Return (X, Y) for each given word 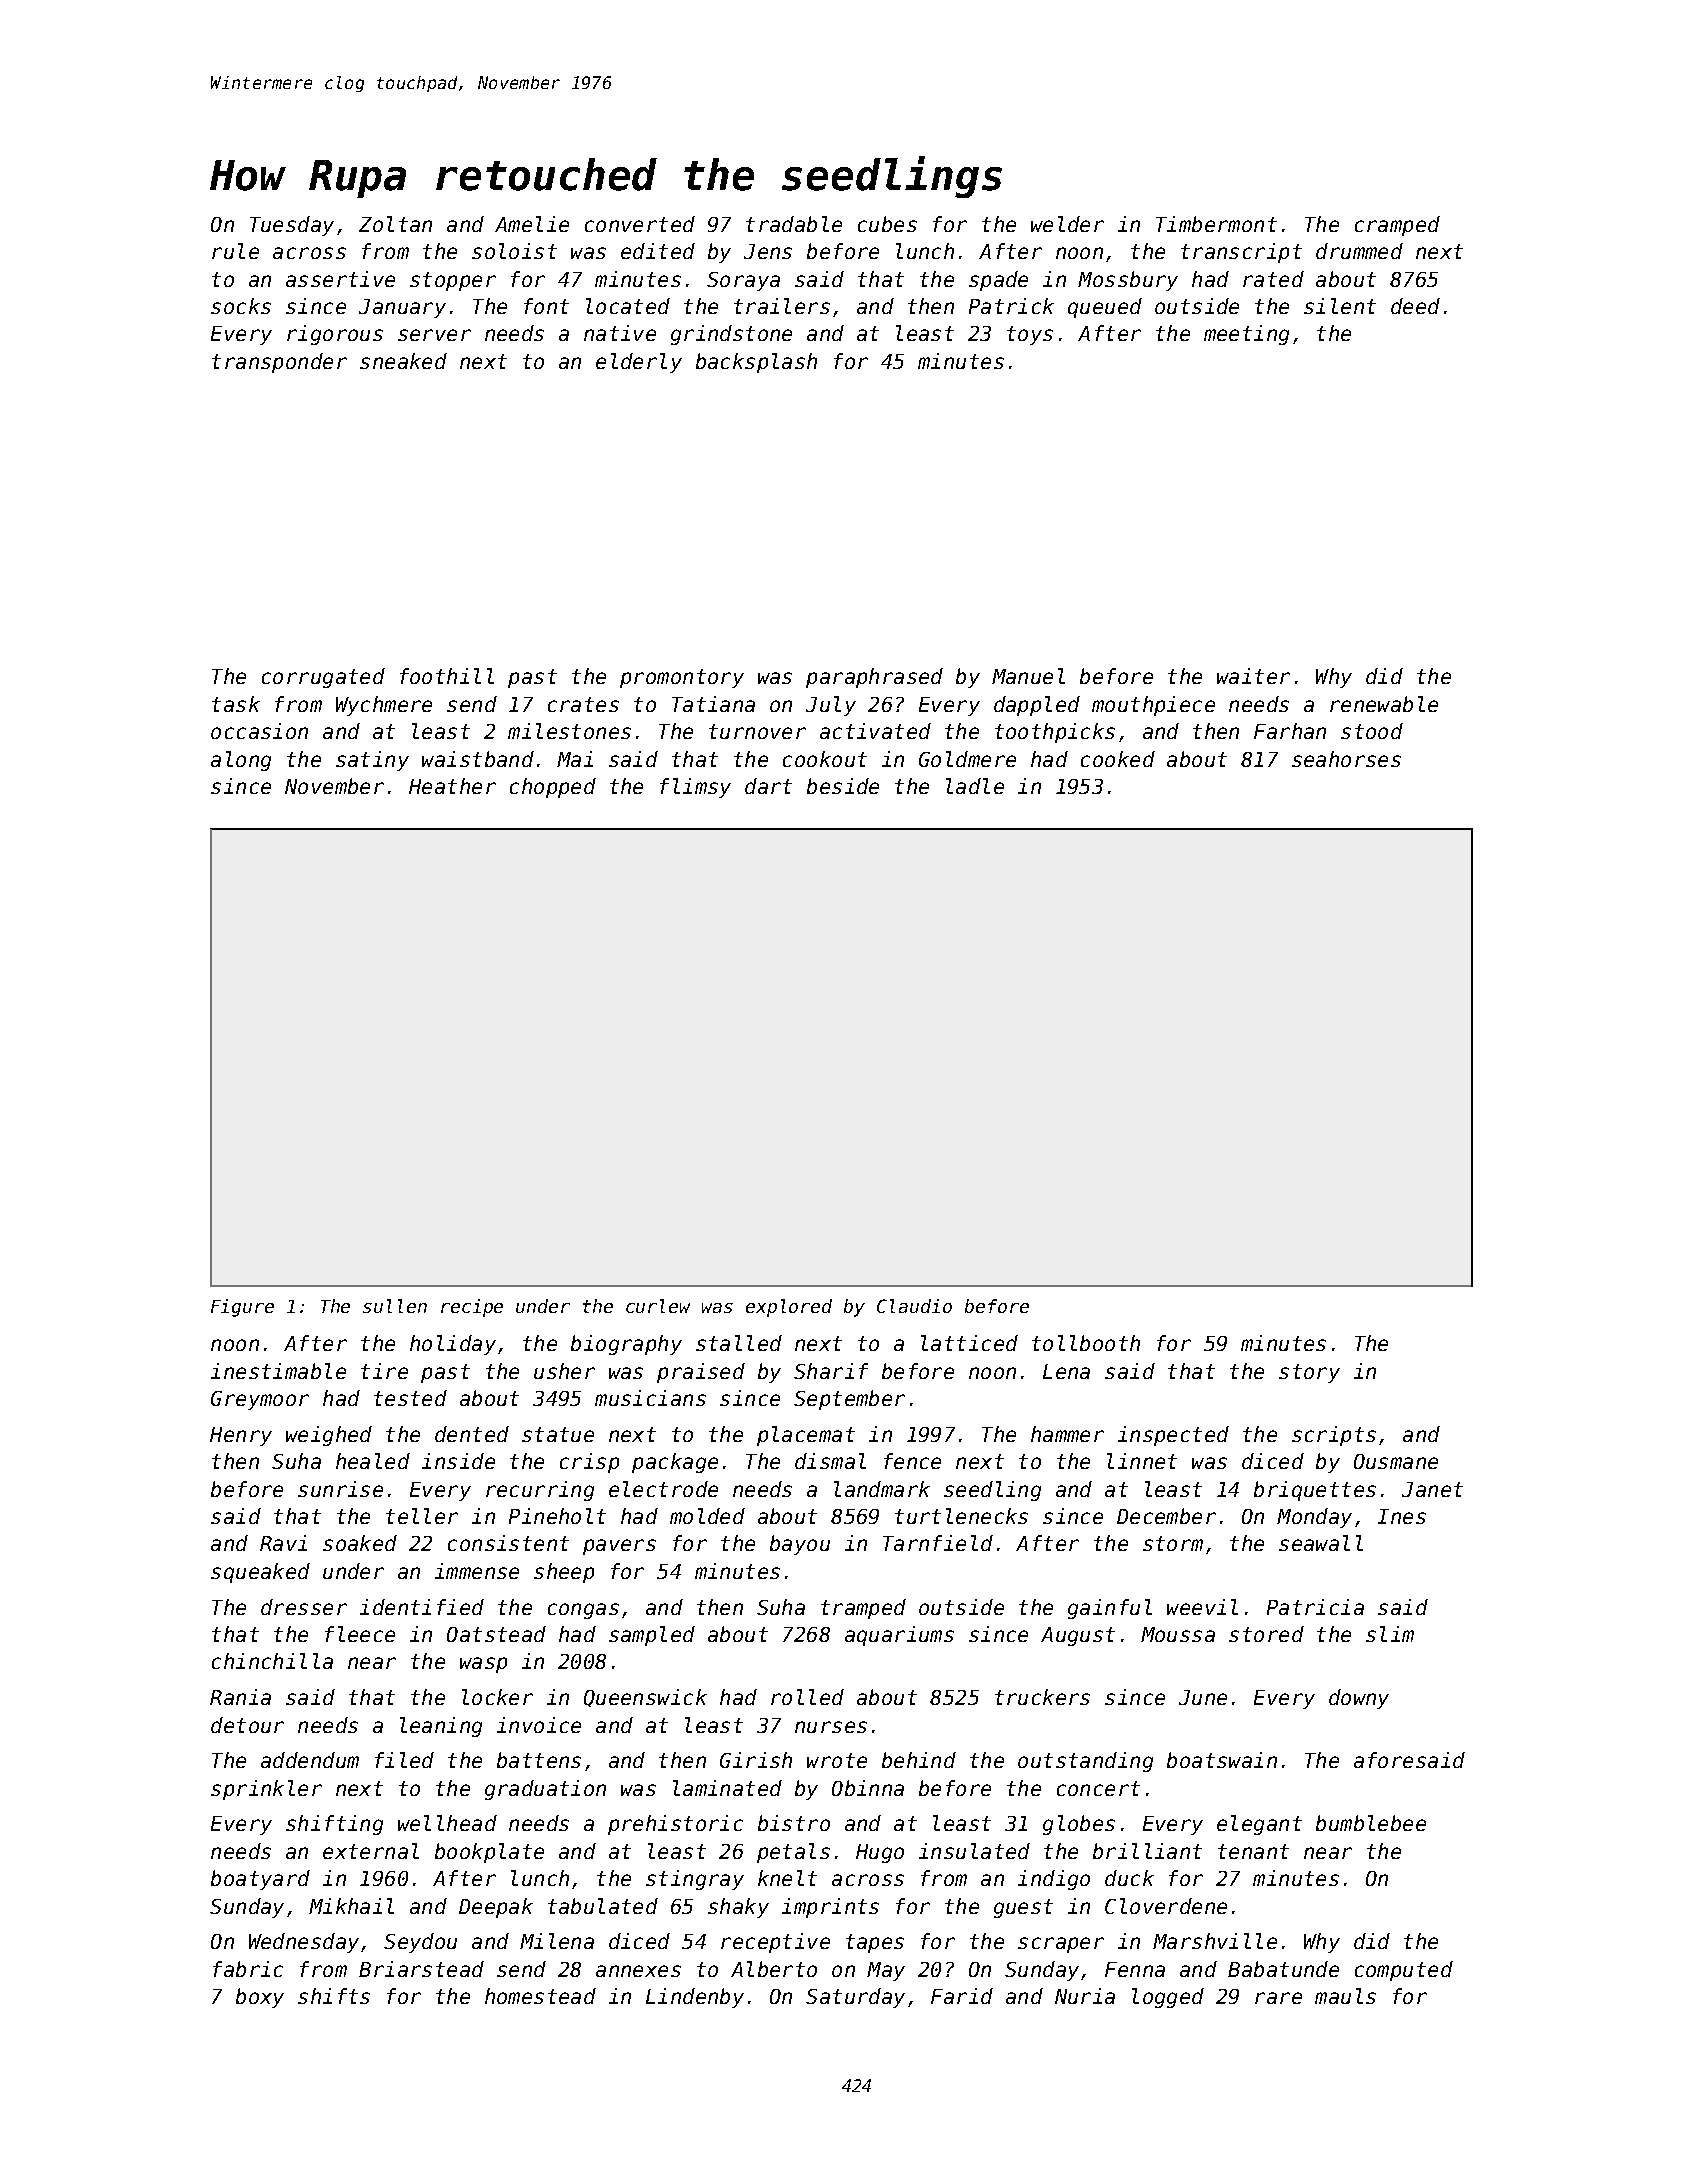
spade (998, 281)
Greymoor (260, 1400)
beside (843, 786)
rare (1278, 1998)
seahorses (1346, 759)
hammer (1067, 1434)
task (236, 704)
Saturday (855, 1998)
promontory (682, 678)
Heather (452, 786)
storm (1173, 1543)
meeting (1246, 335)
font (546, 306)
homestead (540, 1996)
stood (1372, 731)
